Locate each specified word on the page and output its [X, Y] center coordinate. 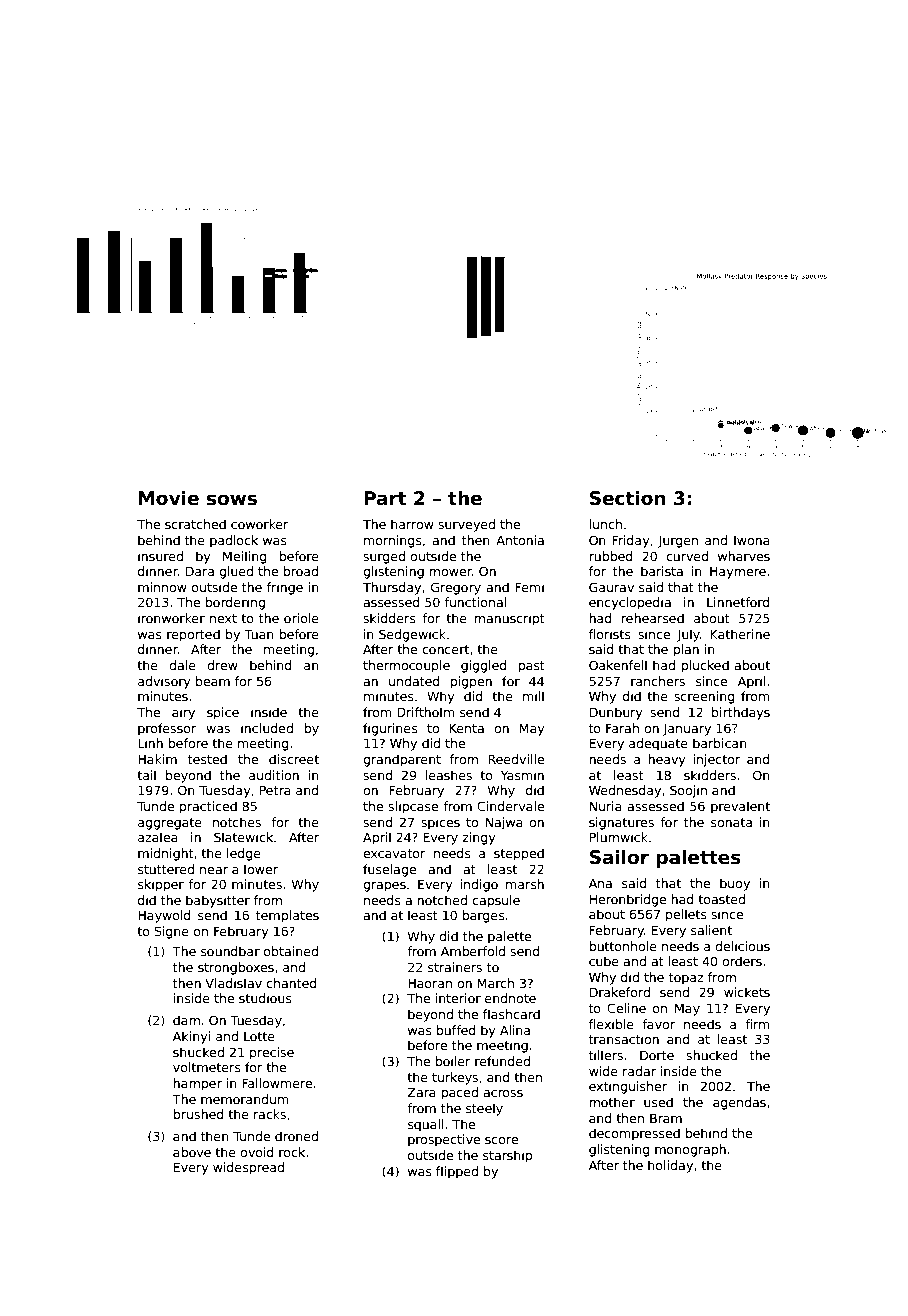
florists [610, 634]
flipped [457, 1172]
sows [232, 500]
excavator [394, 853]
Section [627, 498]
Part [385, 498]
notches [237, 822]
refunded [502, 1061]
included [267, 728]
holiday [670, 1166]
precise [272, 1053]
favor [658, 1024]
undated [414, 681]
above [192, 1152]
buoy [735, 884]
